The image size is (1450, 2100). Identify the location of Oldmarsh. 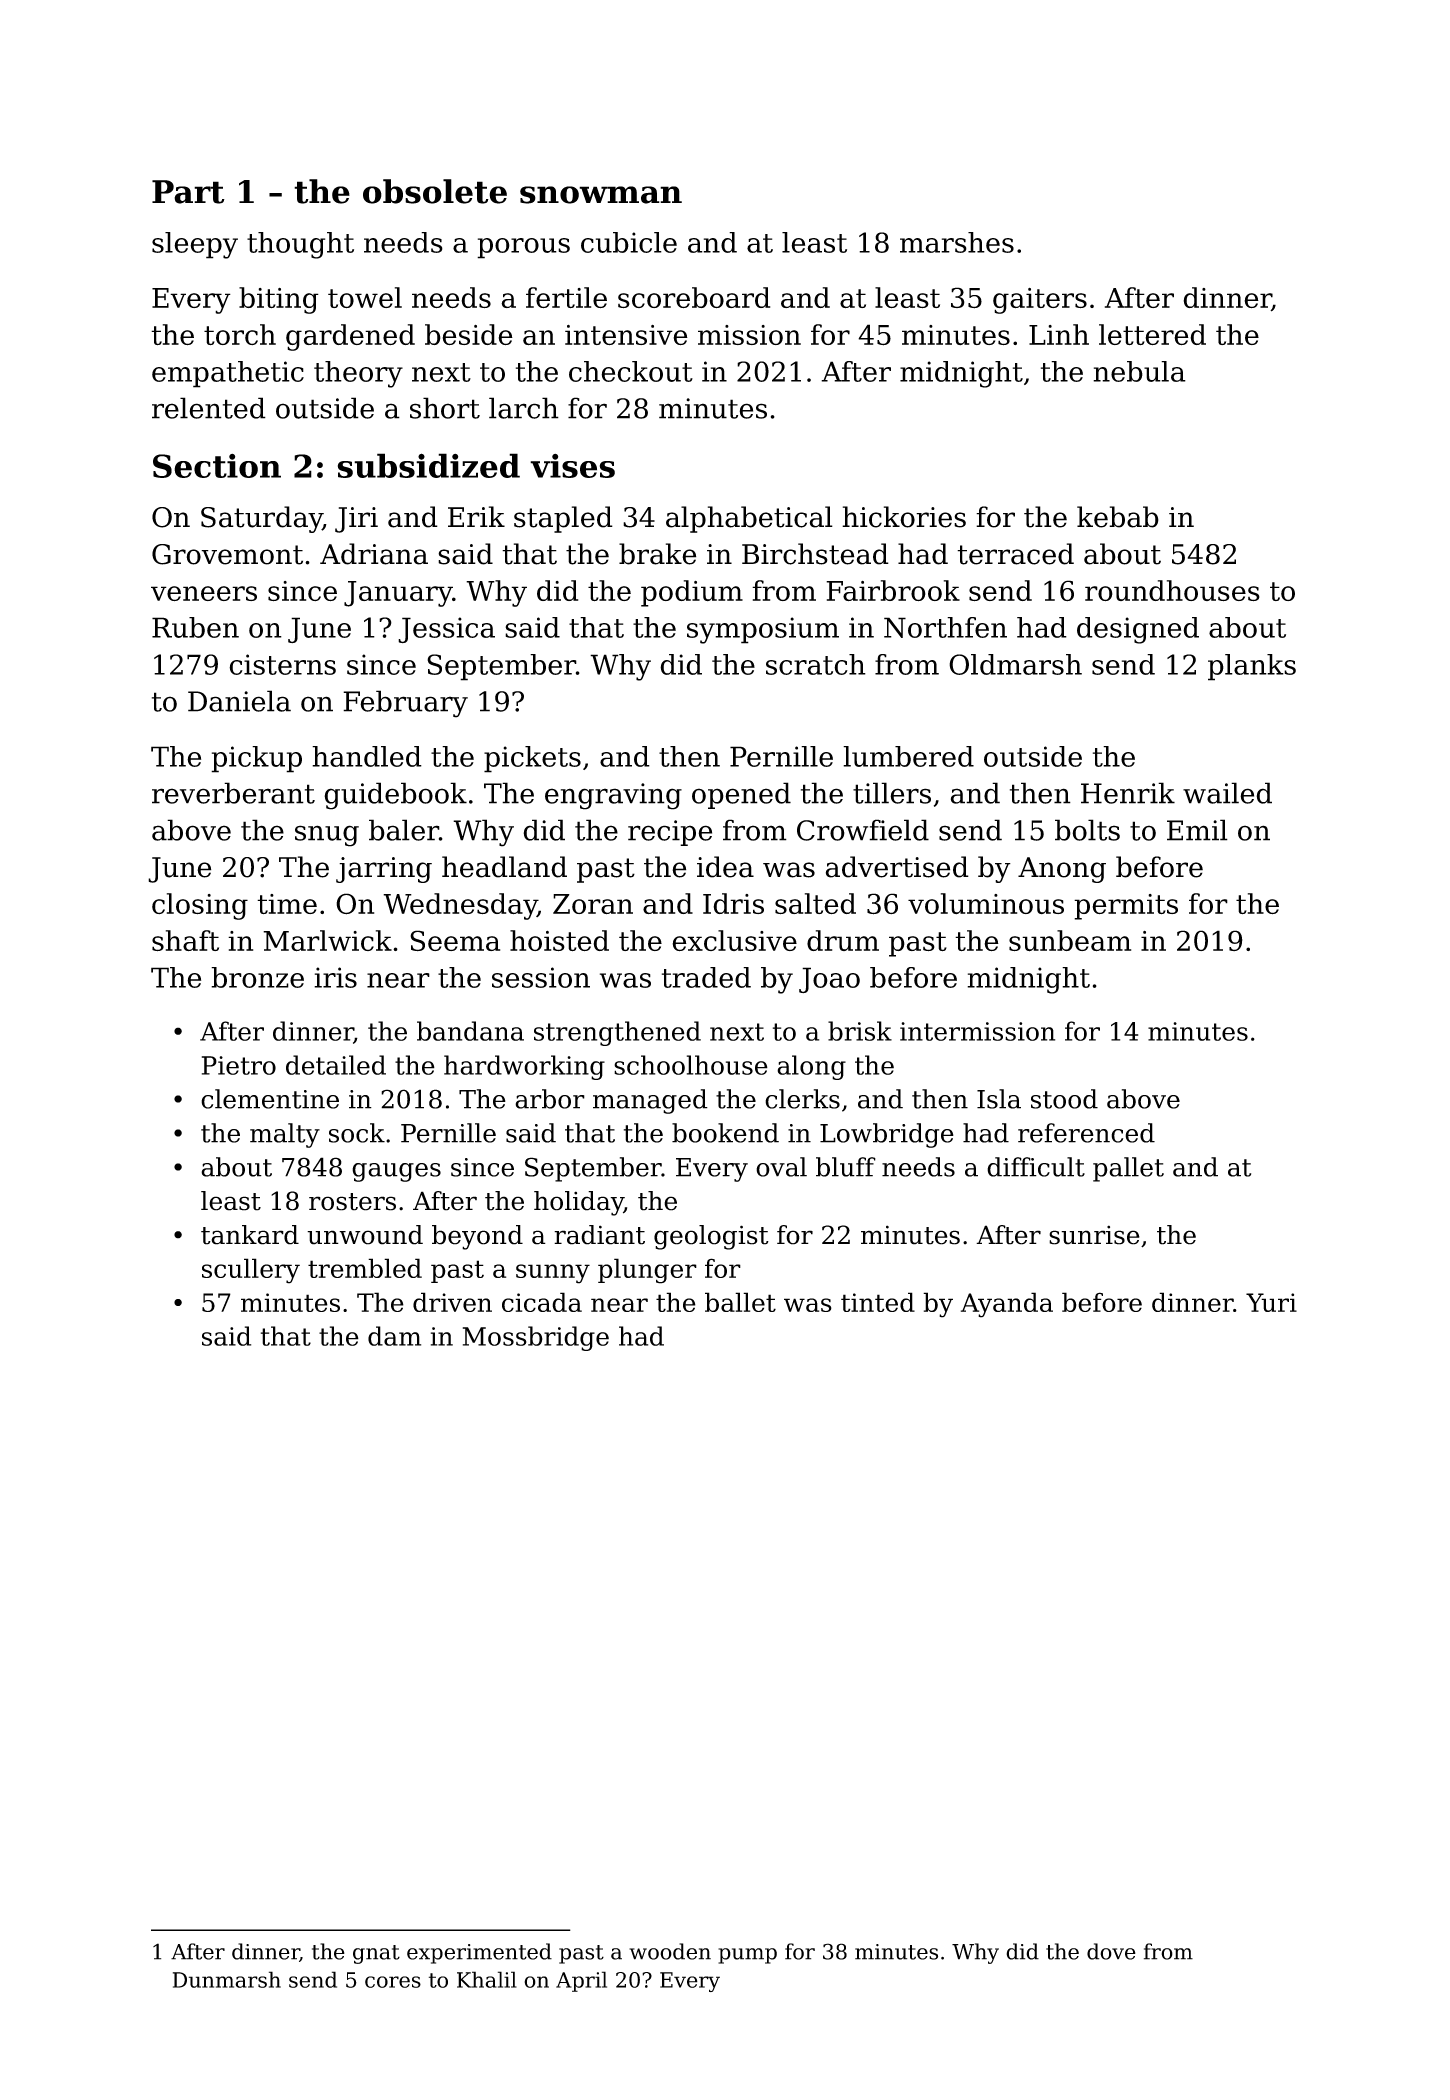
(1015, 664).
